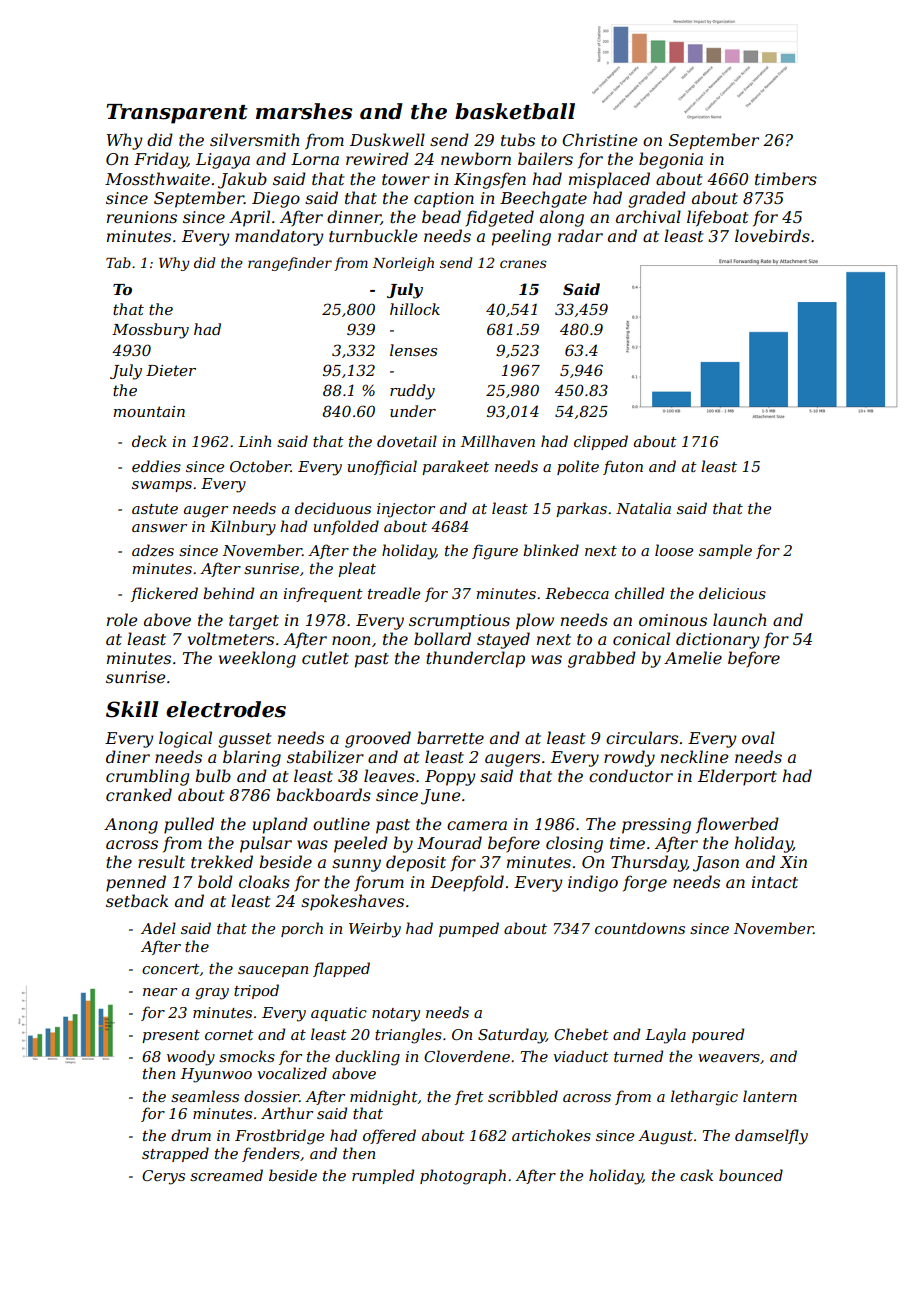 This page has width=924, height=1314. Describe the element at coordinates (725, 551) in the page. I see `sample` at that location.
